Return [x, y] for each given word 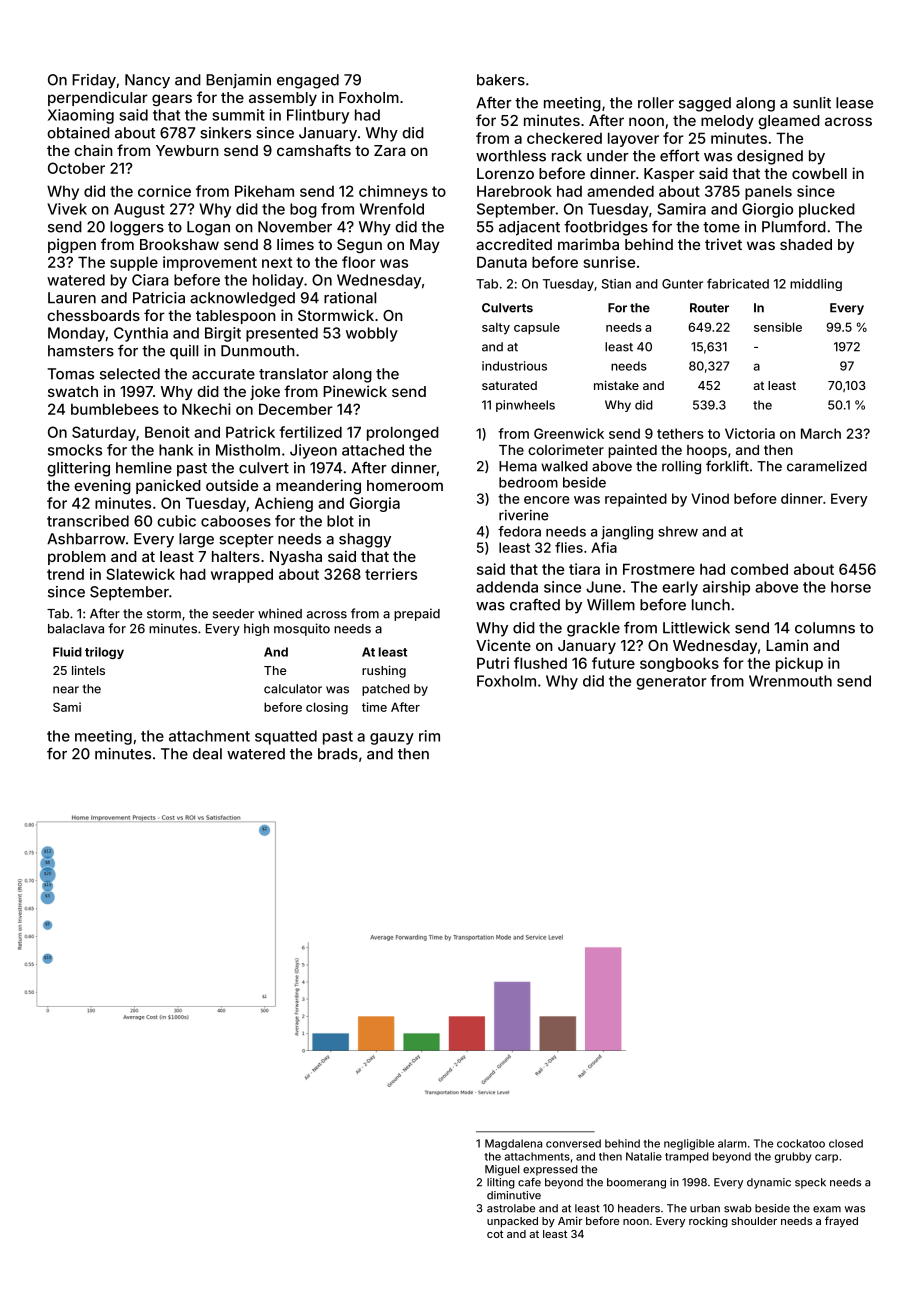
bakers [501, 80]
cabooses [236, 521]
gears [172, 100]
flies [569, 547]
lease [854, 103]
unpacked [512, 1222]
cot [495, 1234]
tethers [680, 433]
